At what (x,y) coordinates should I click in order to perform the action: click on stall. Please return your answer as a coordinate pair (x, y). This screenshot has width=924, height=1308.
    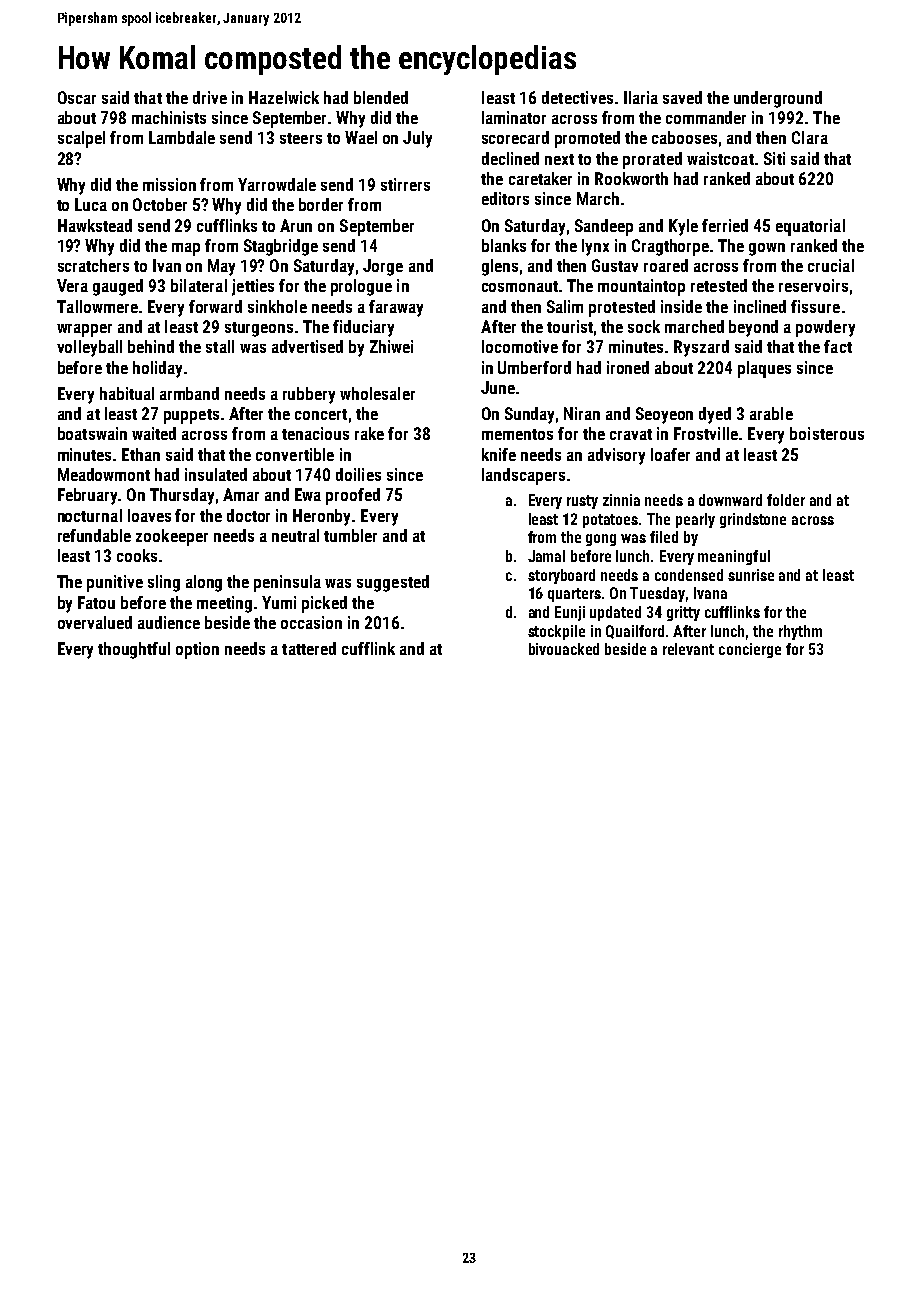
    Looking at the image, I should click on (220, 346).
